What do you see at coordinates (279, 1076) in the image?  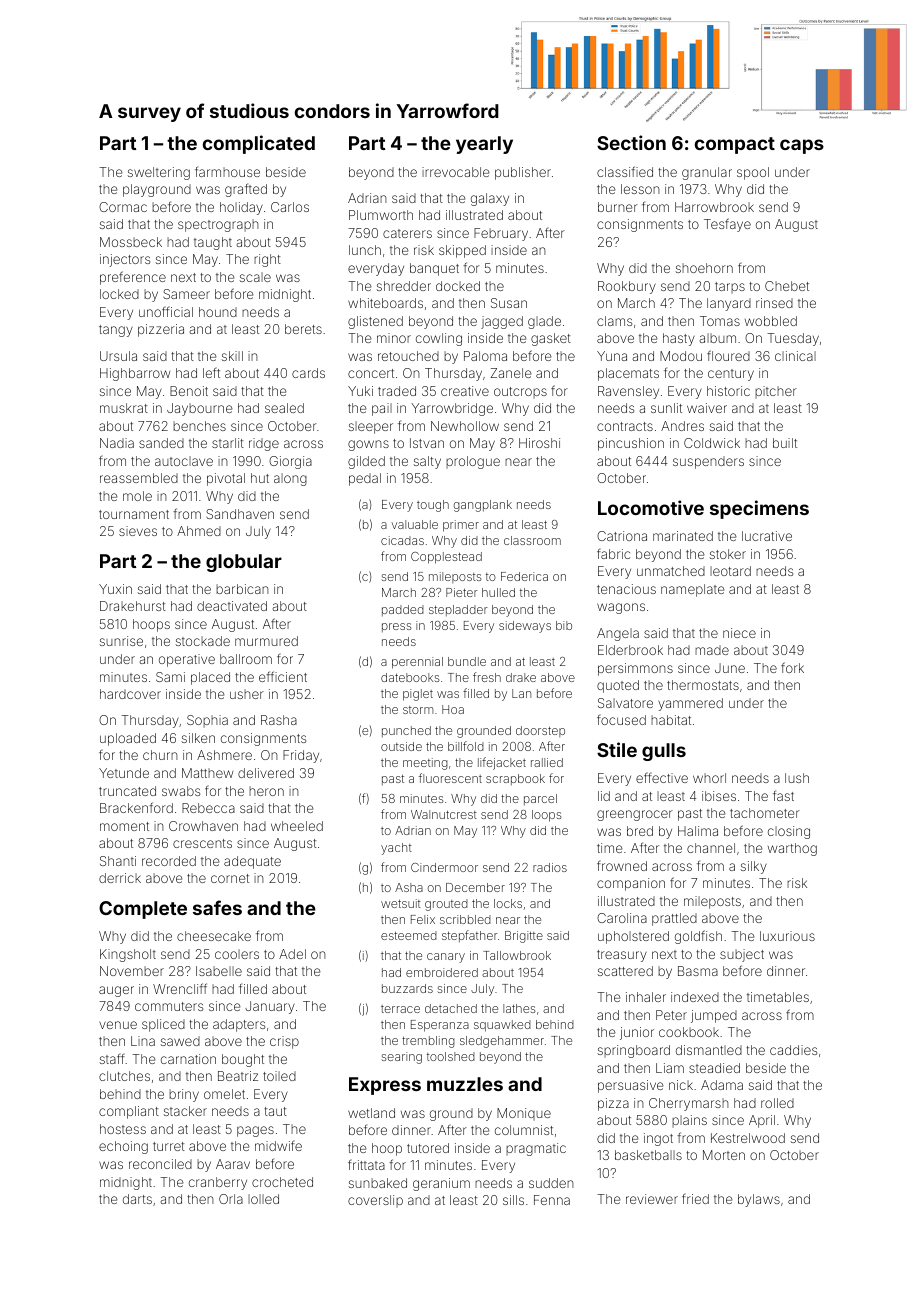 I see `toiled` at bounding box center [279, 1076].
